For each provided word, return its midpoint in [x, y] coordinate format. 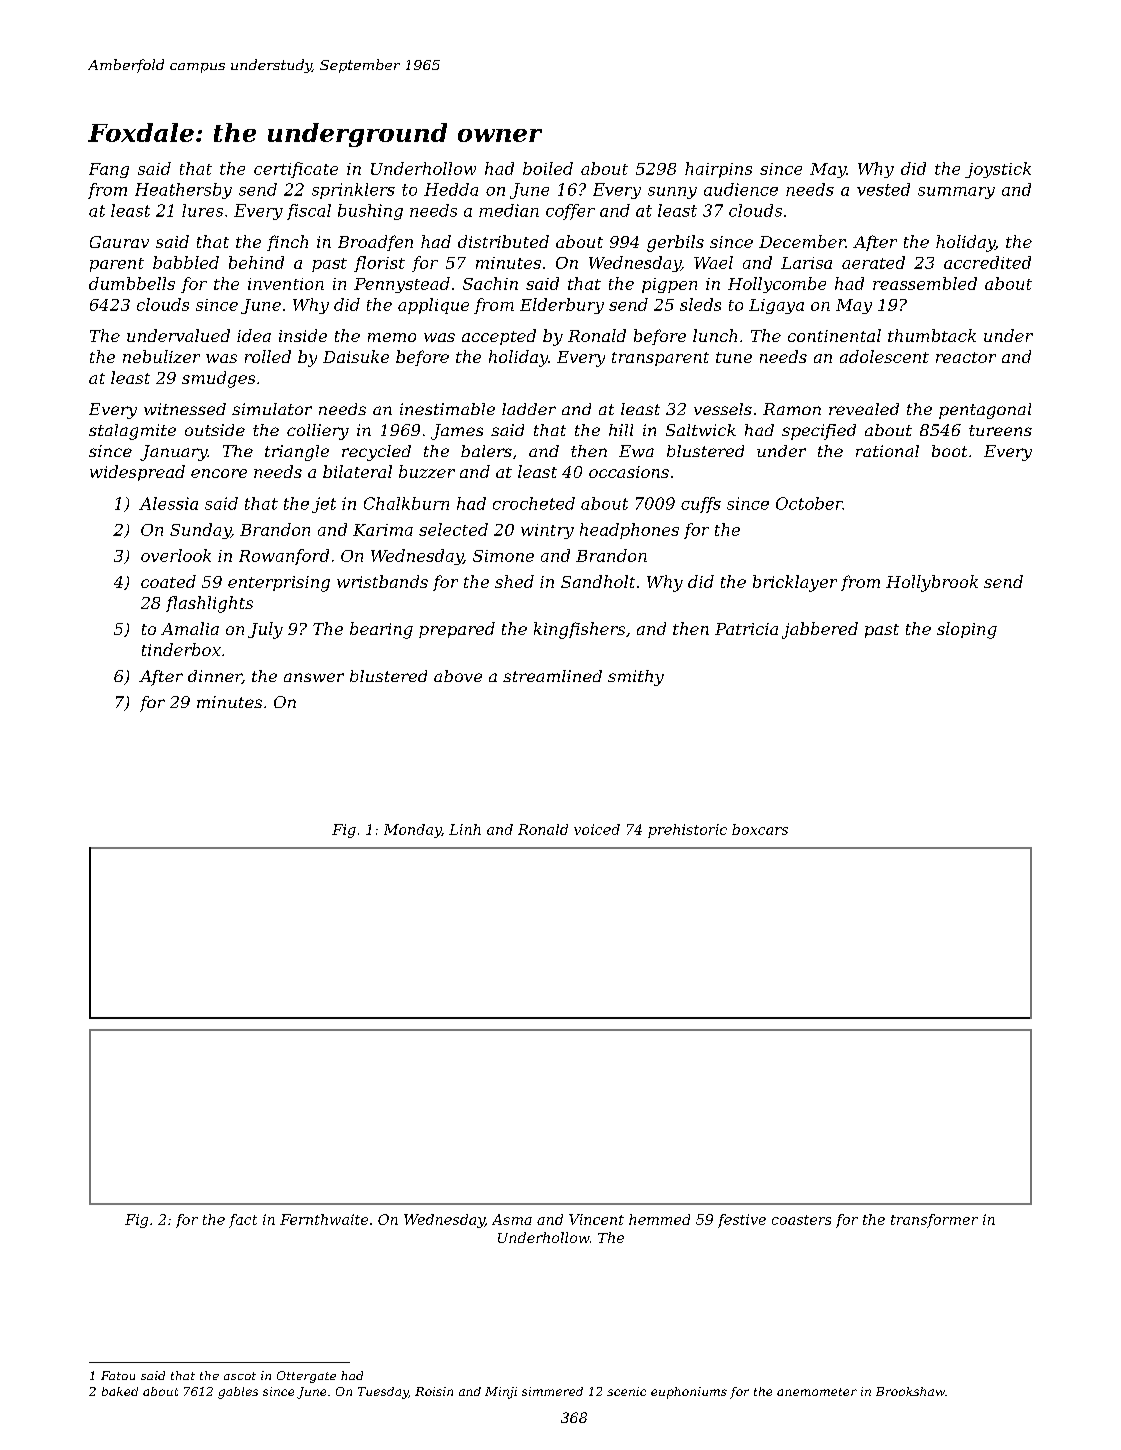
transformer [934, 1221]
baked [120, 1391]
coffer [570, 212]
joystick [998, 170]
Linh [465, 829]
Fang [109, 170]
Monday [412, 831]
